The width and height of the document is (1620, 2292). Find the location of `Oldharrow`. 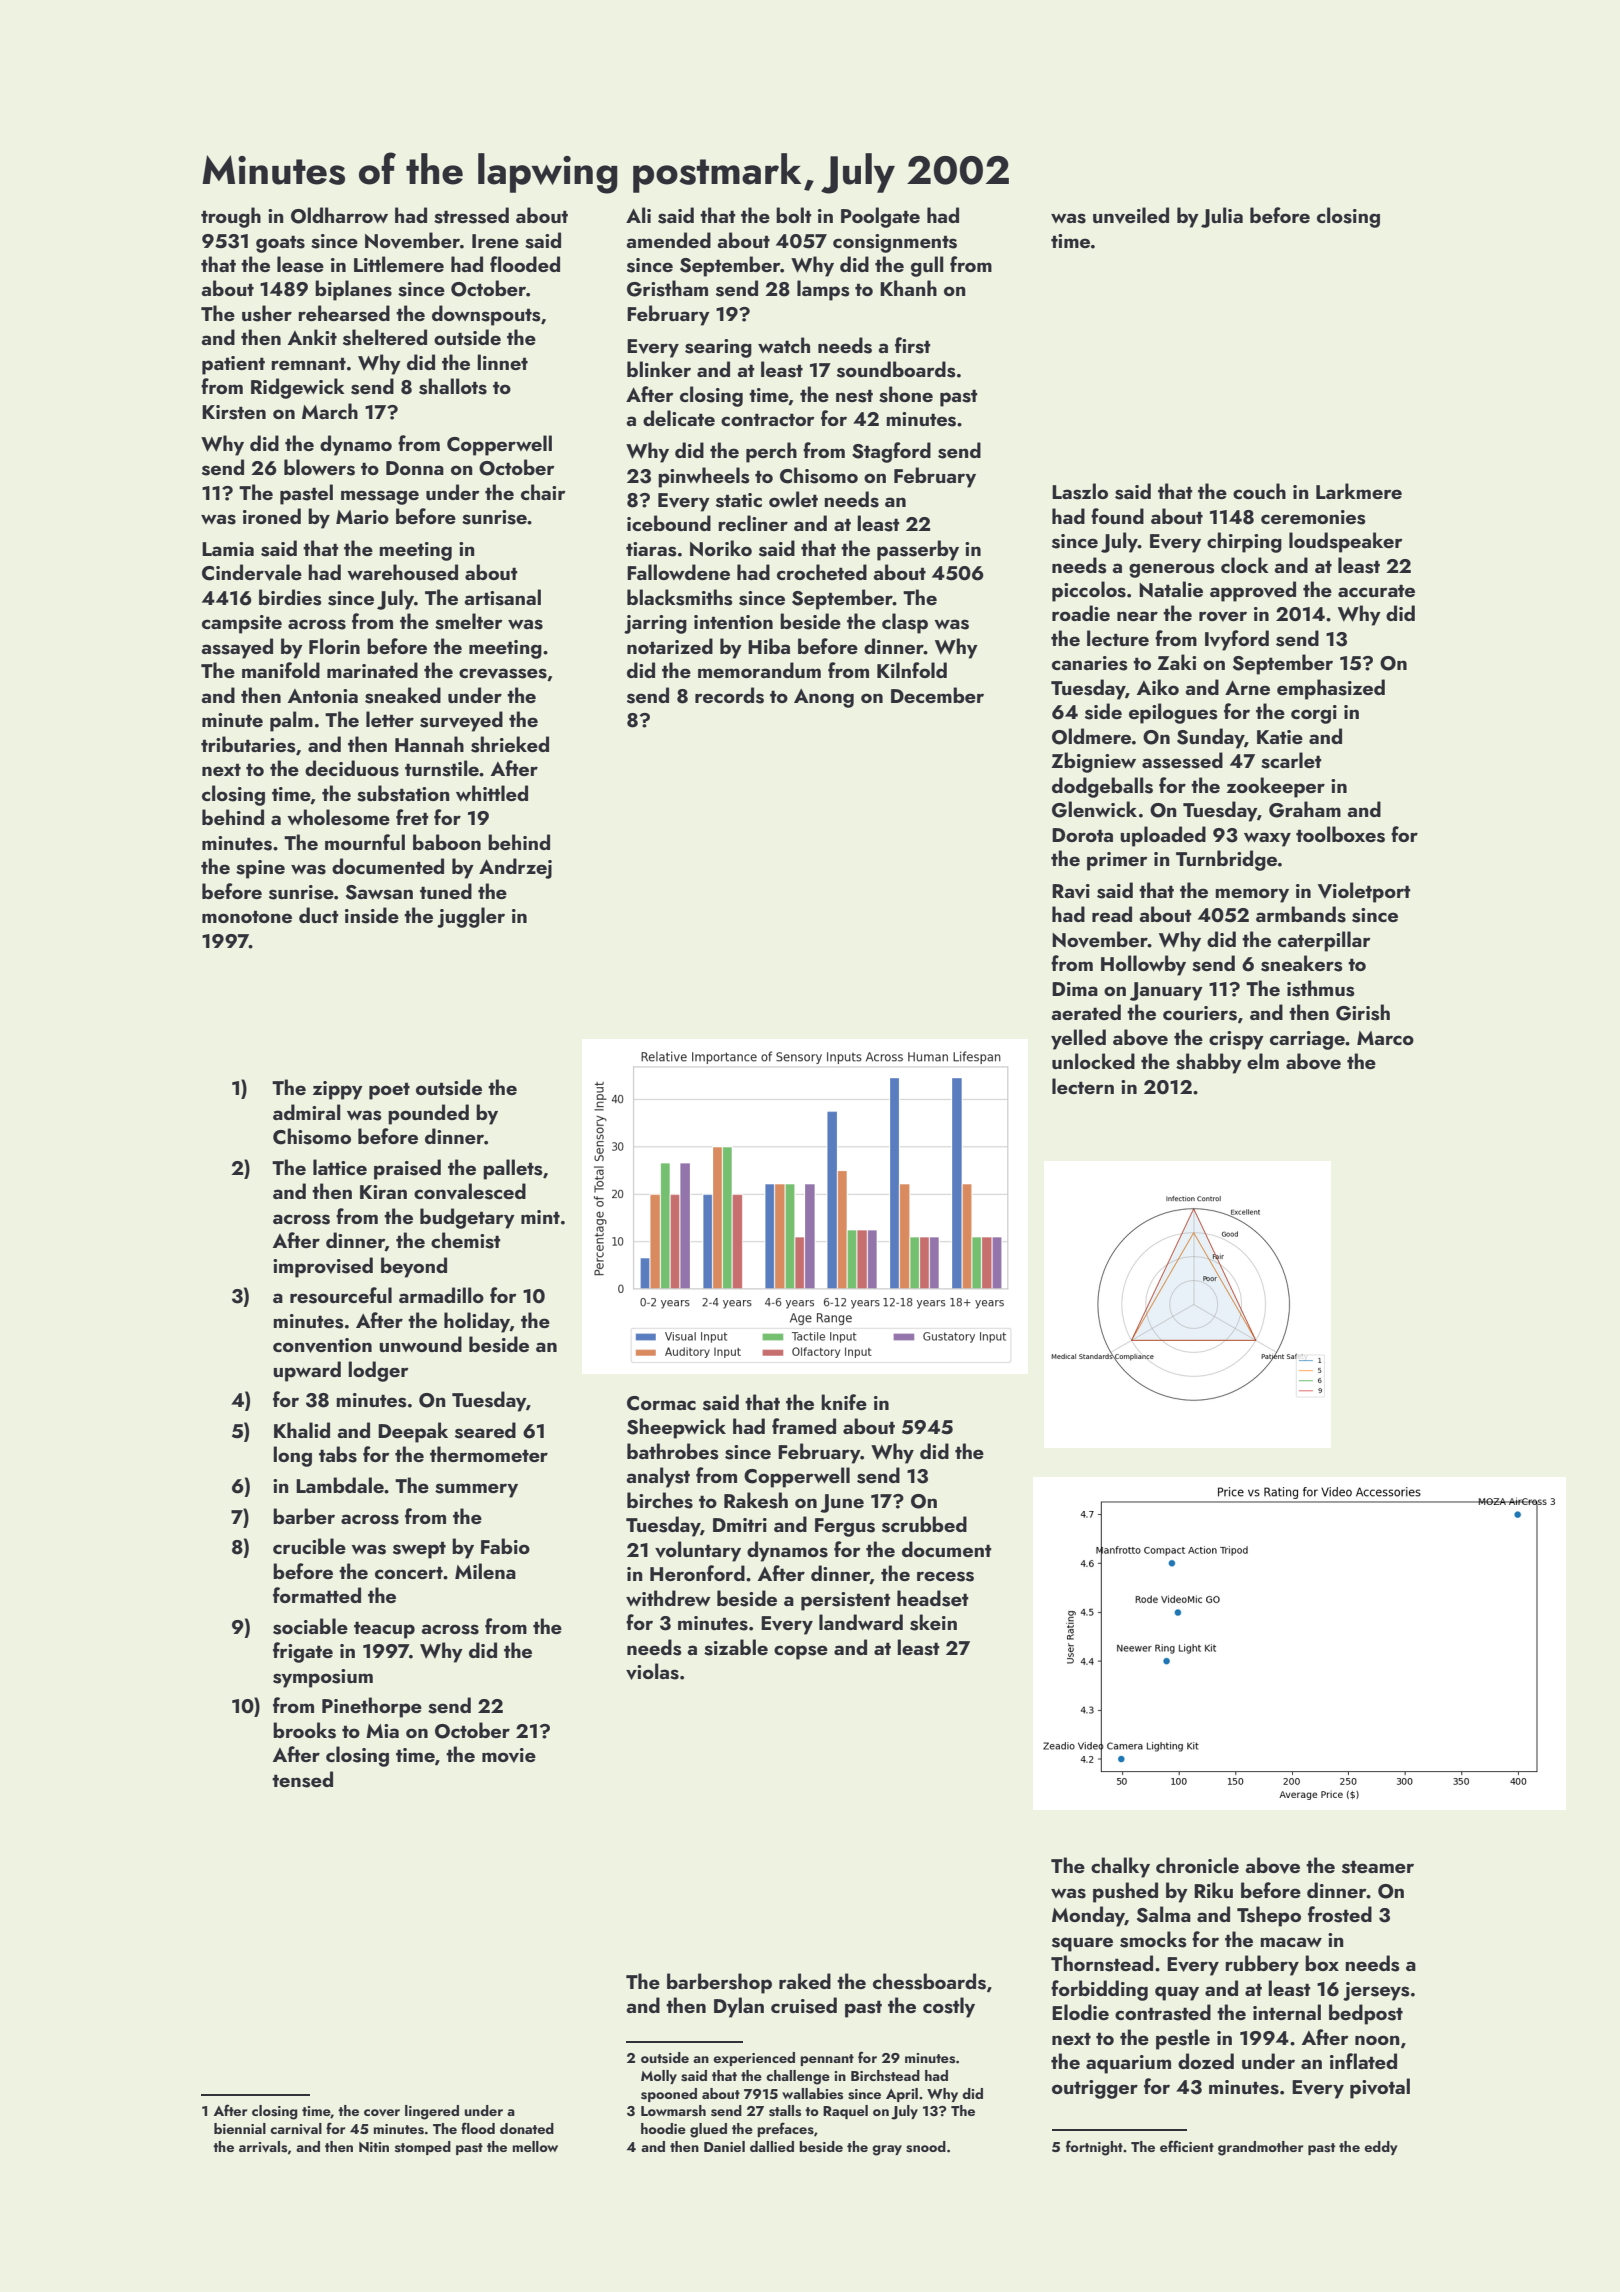

Oldharrow is located at coordinates (339, 215).
